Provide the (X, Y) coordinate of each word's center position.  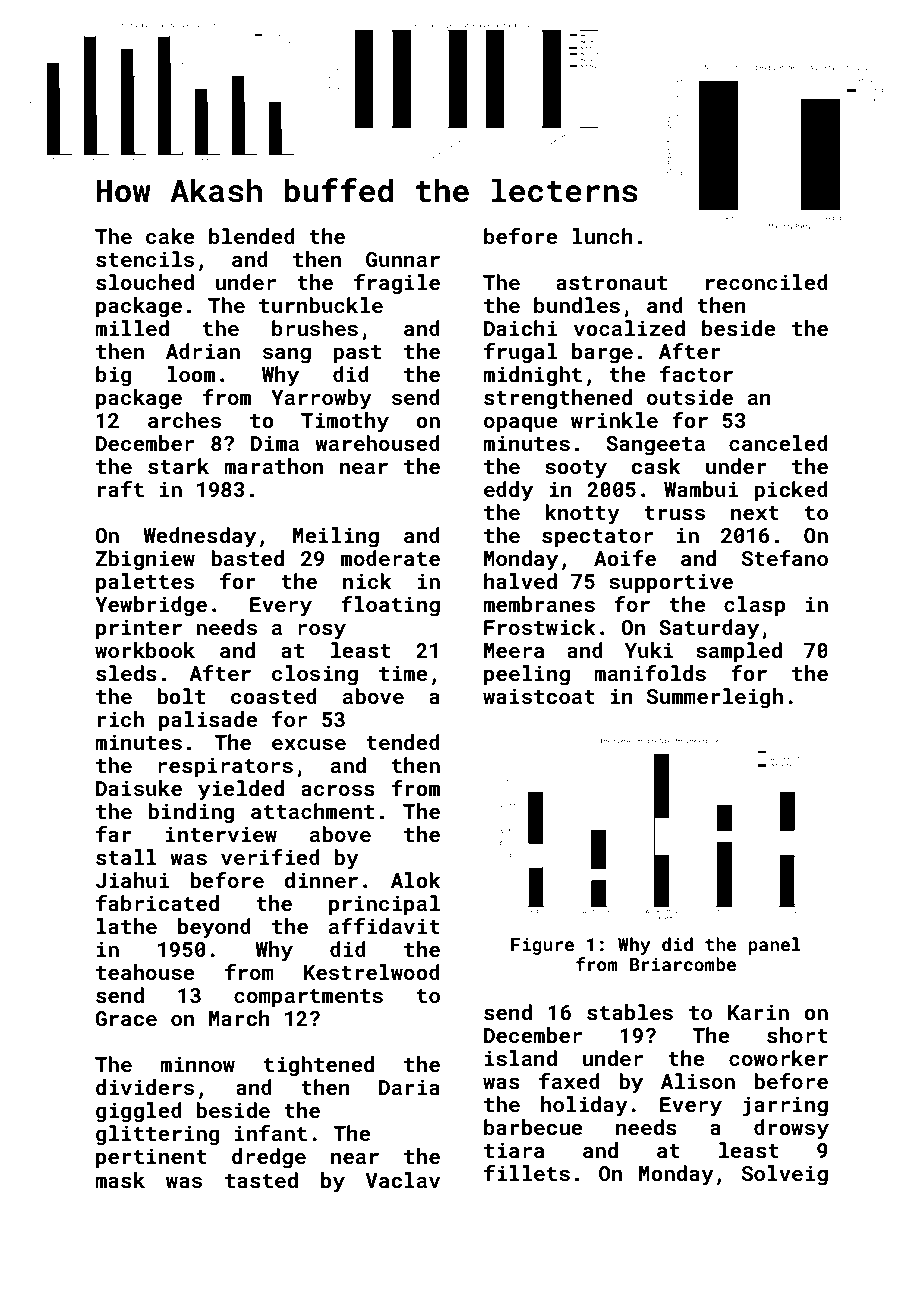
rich (121, 719)
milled (132, 328)
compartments (308, 998)
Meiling (336, 537)
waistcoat (539, 696)
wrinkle (614, 420)
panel (775, 946)
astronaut (611, 283)
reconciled (767, 282)
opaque (521, 425)
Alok (416, 880)
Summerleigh (715, 698)
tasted (261, 1180)
